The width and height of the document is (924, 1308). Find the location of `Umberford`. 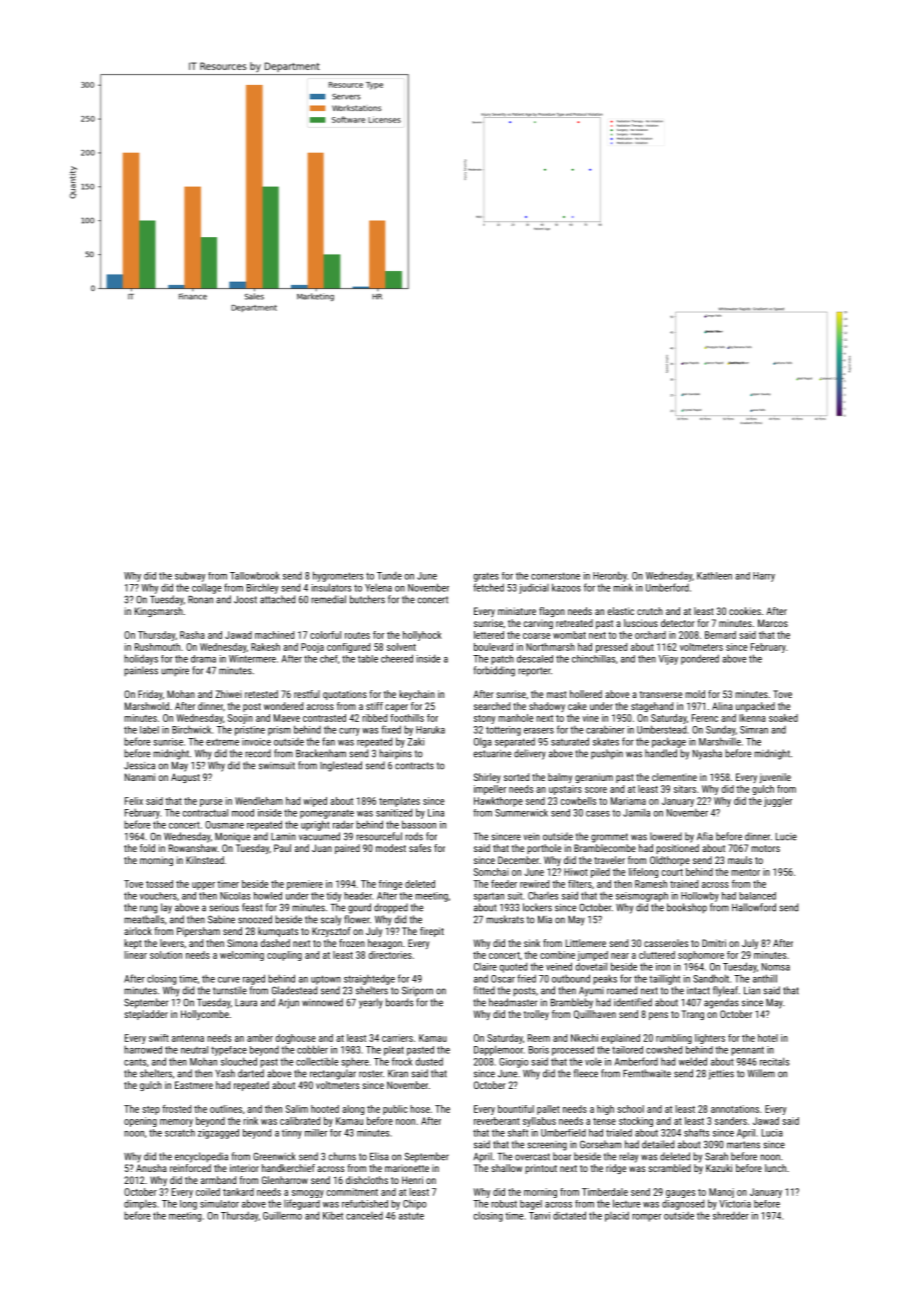

Umberford is located at coordinates (667, 587).
